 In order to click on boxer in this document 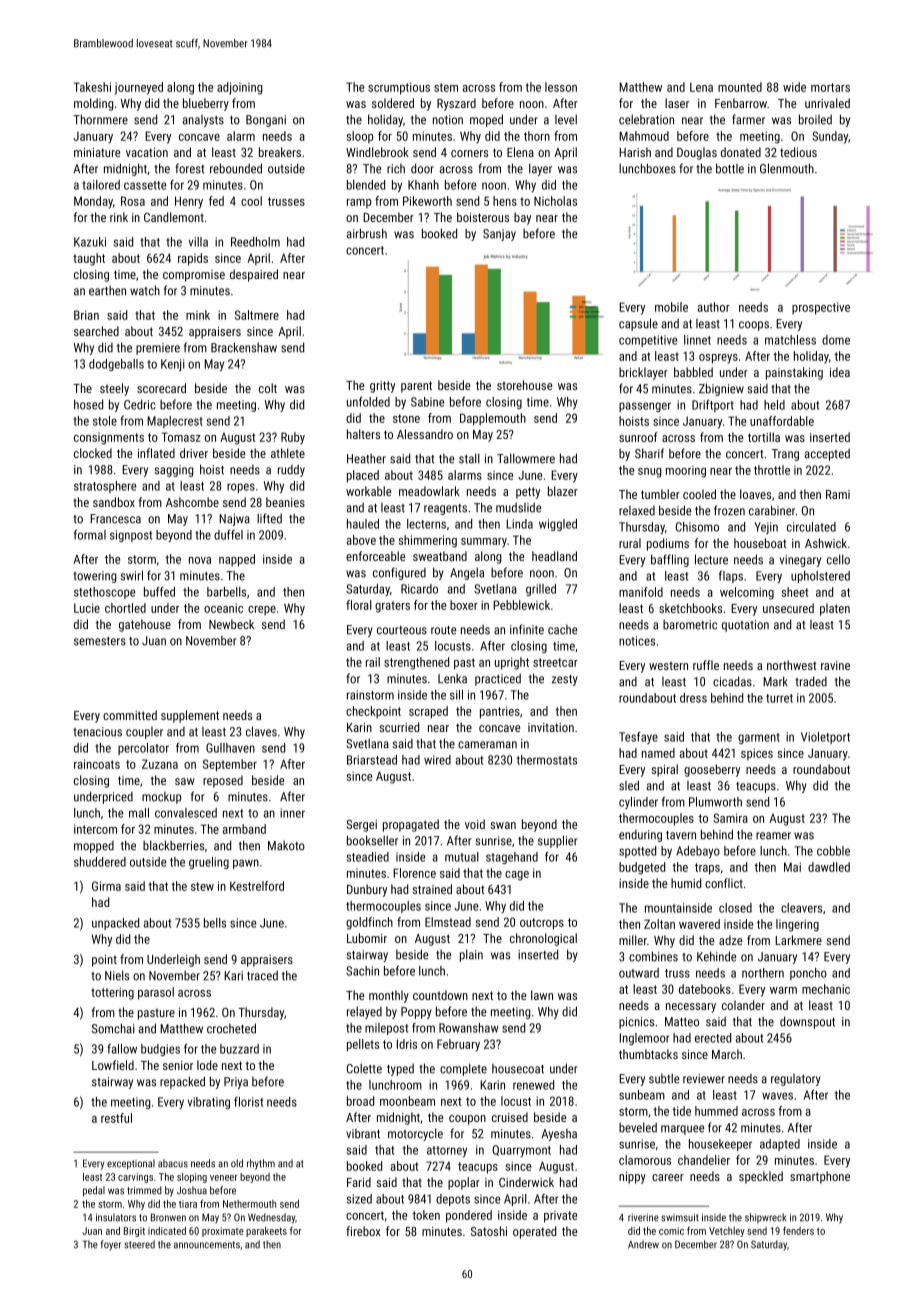, I will do `click(464, 605)`.
